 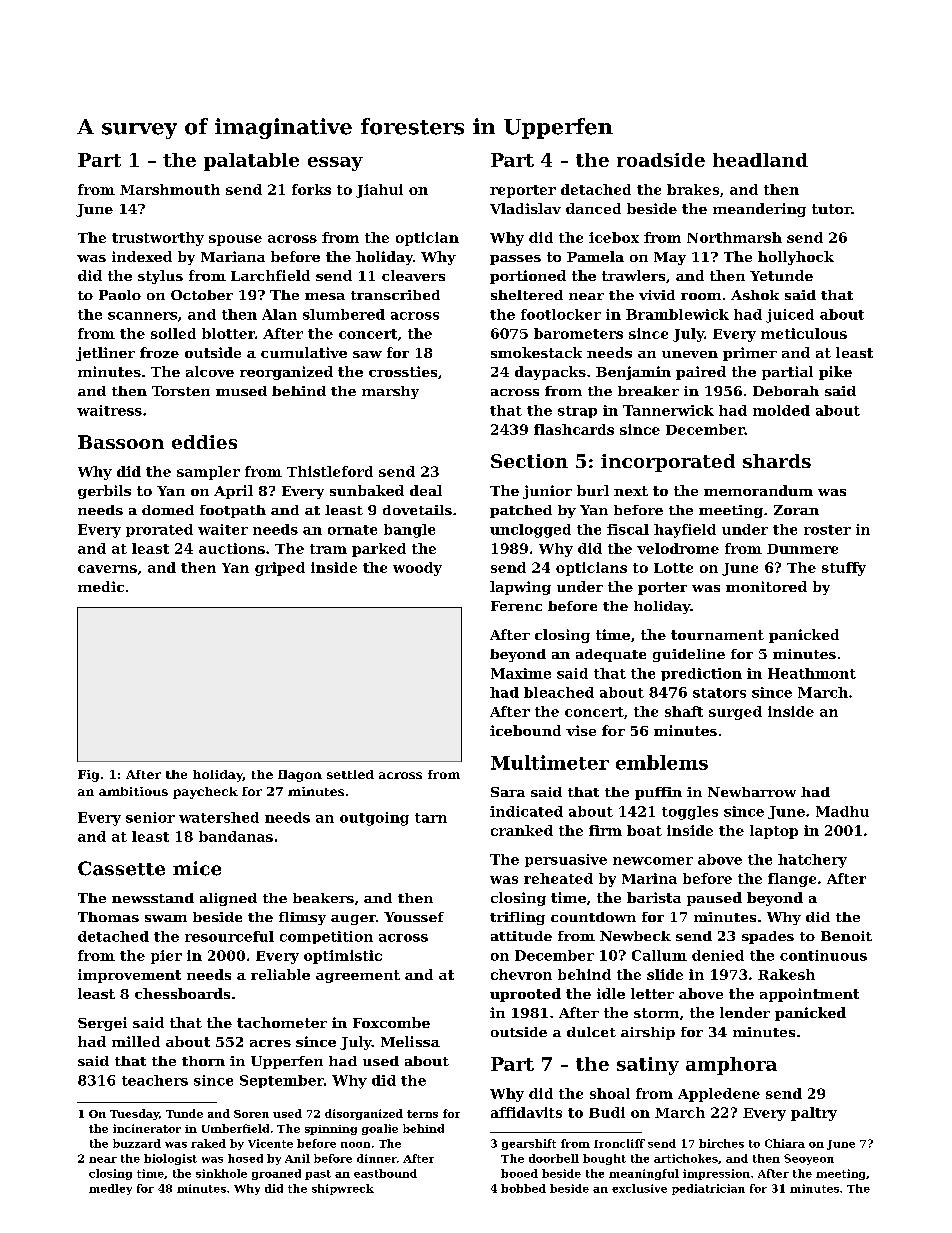 What do you see at coordinates (831, 209) in the document?
I see `tutor` at bounding box center [831, 209].
